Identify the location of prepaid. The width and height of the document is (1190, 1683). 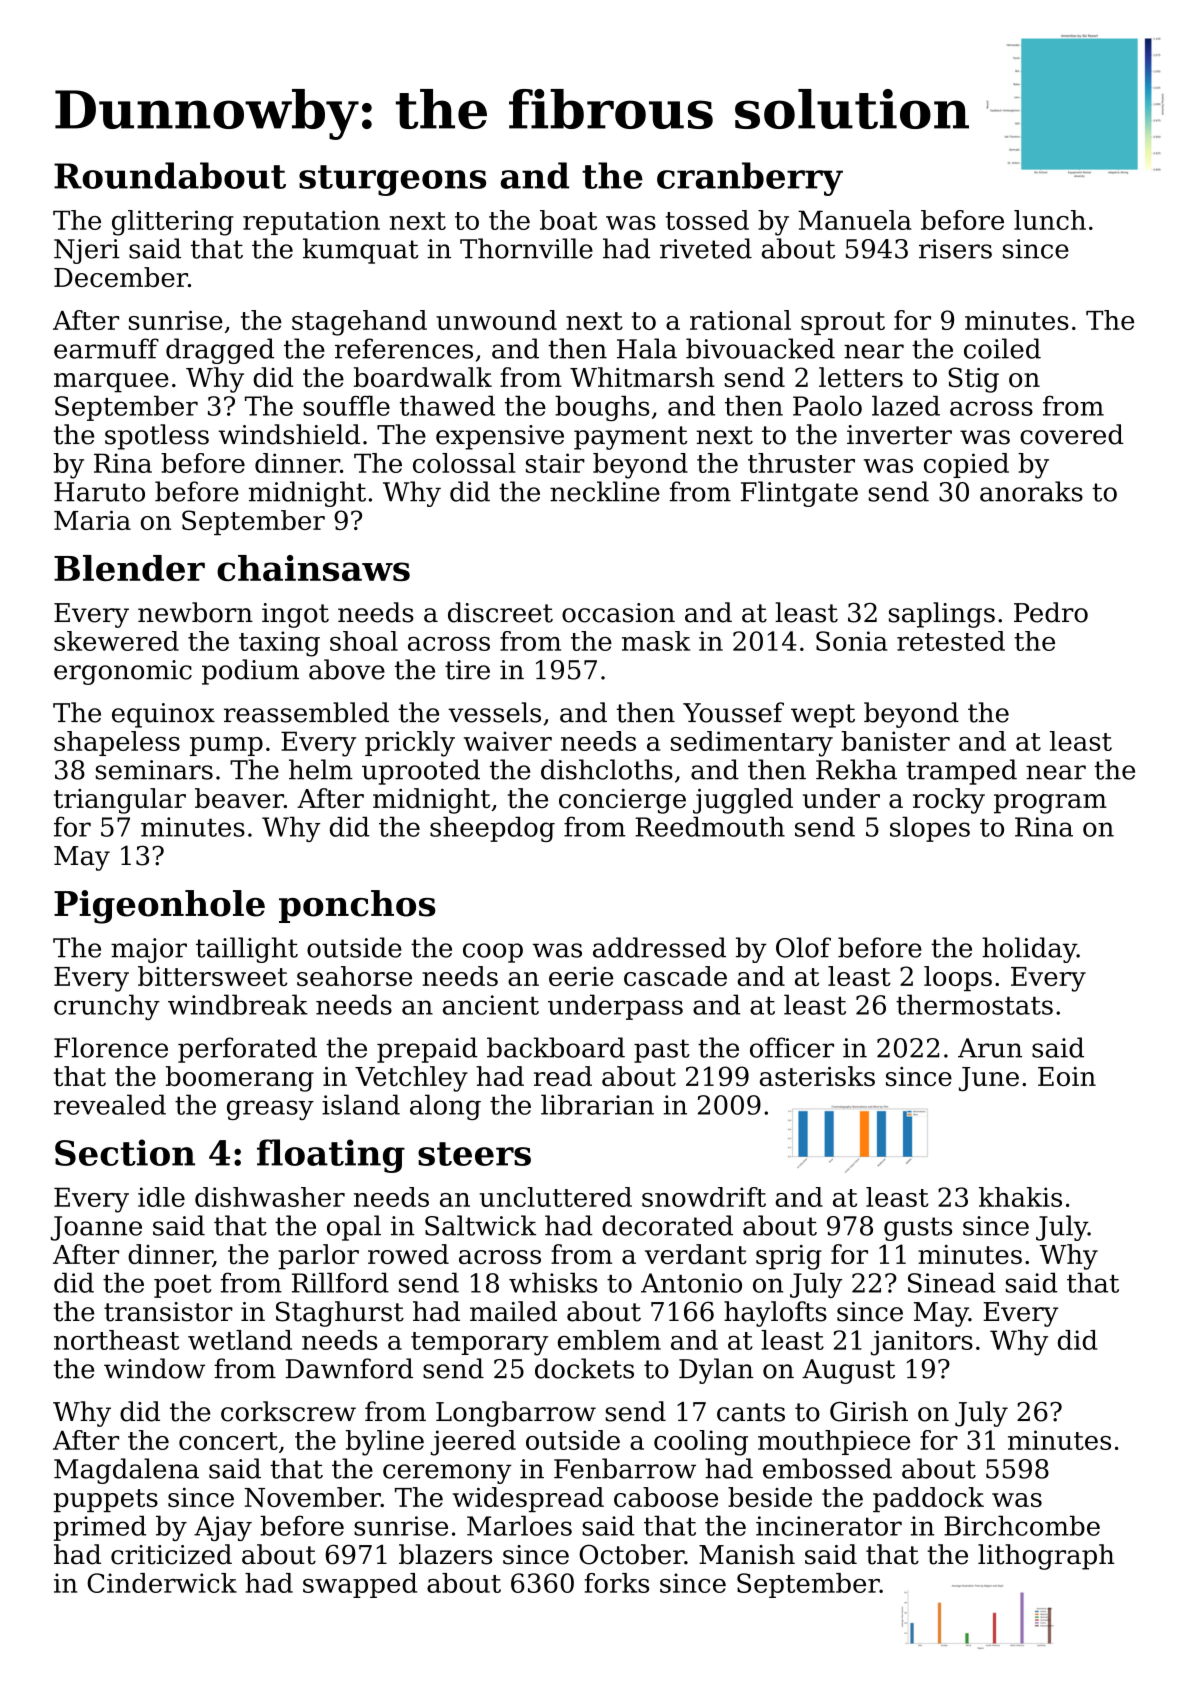
(427, 1050).
